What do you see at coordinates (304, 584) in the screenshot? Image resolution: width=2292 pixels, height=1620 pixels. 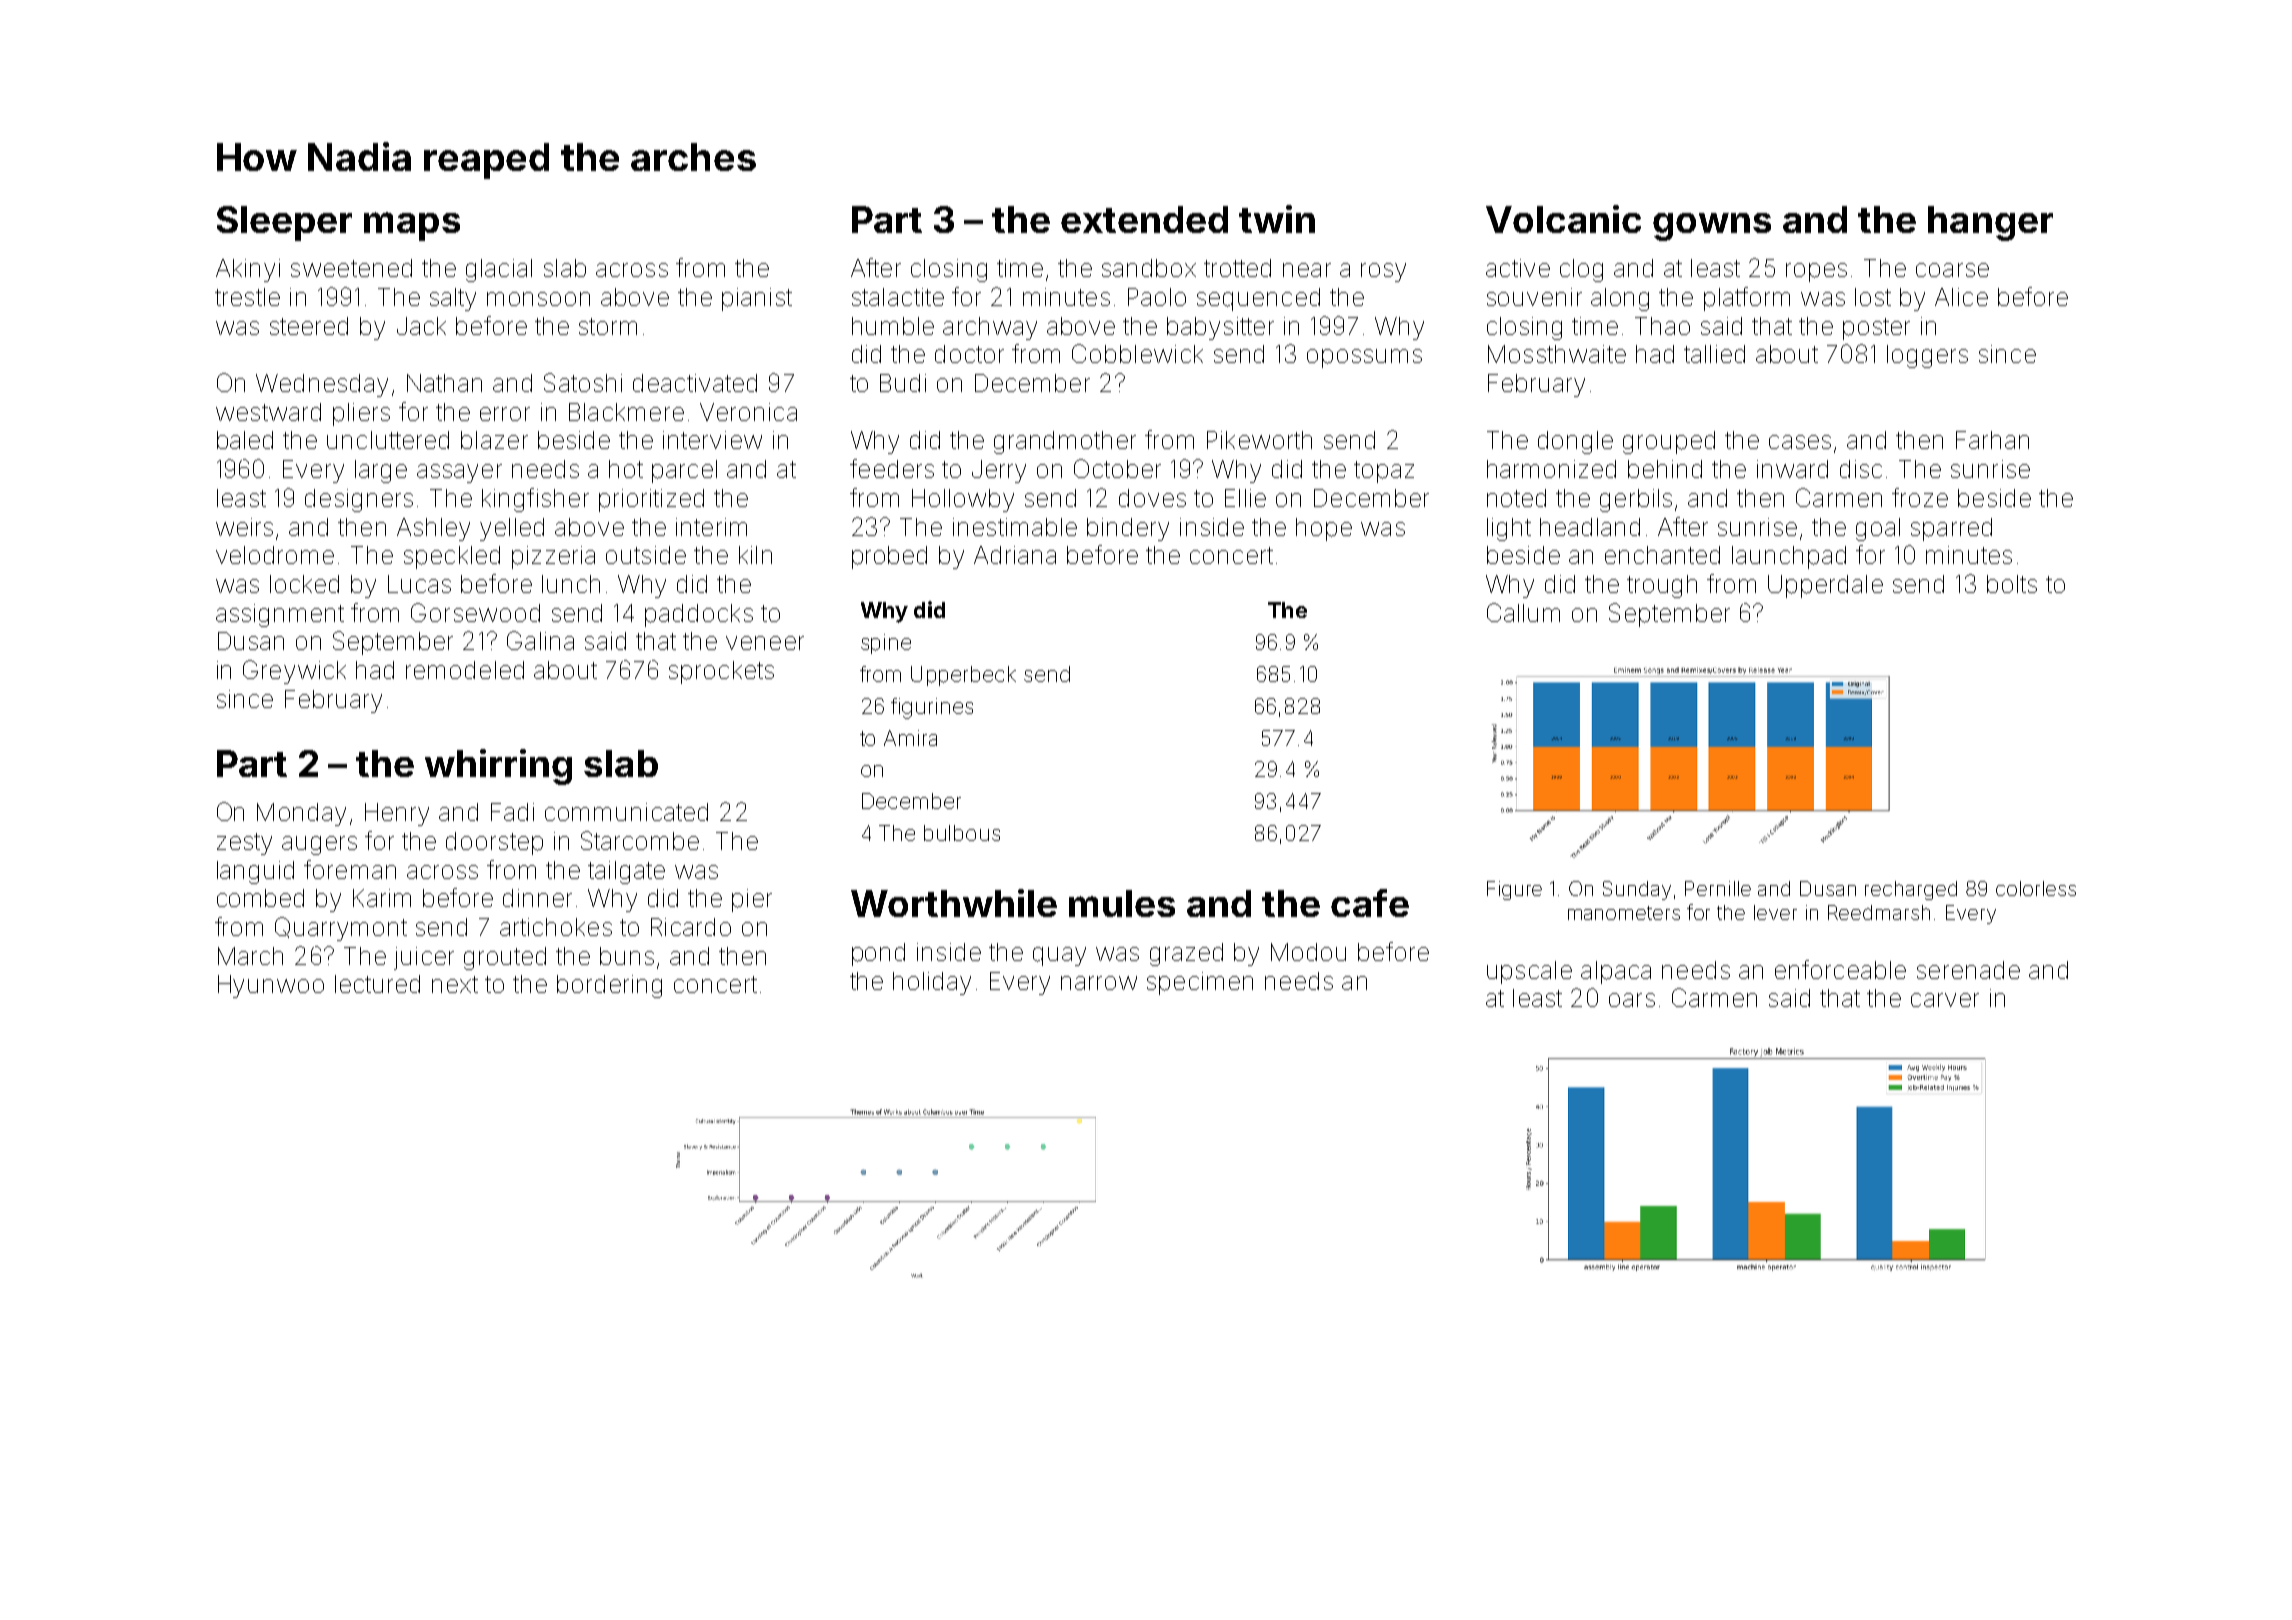 I see `locked` at bounding box center [304, 584].
